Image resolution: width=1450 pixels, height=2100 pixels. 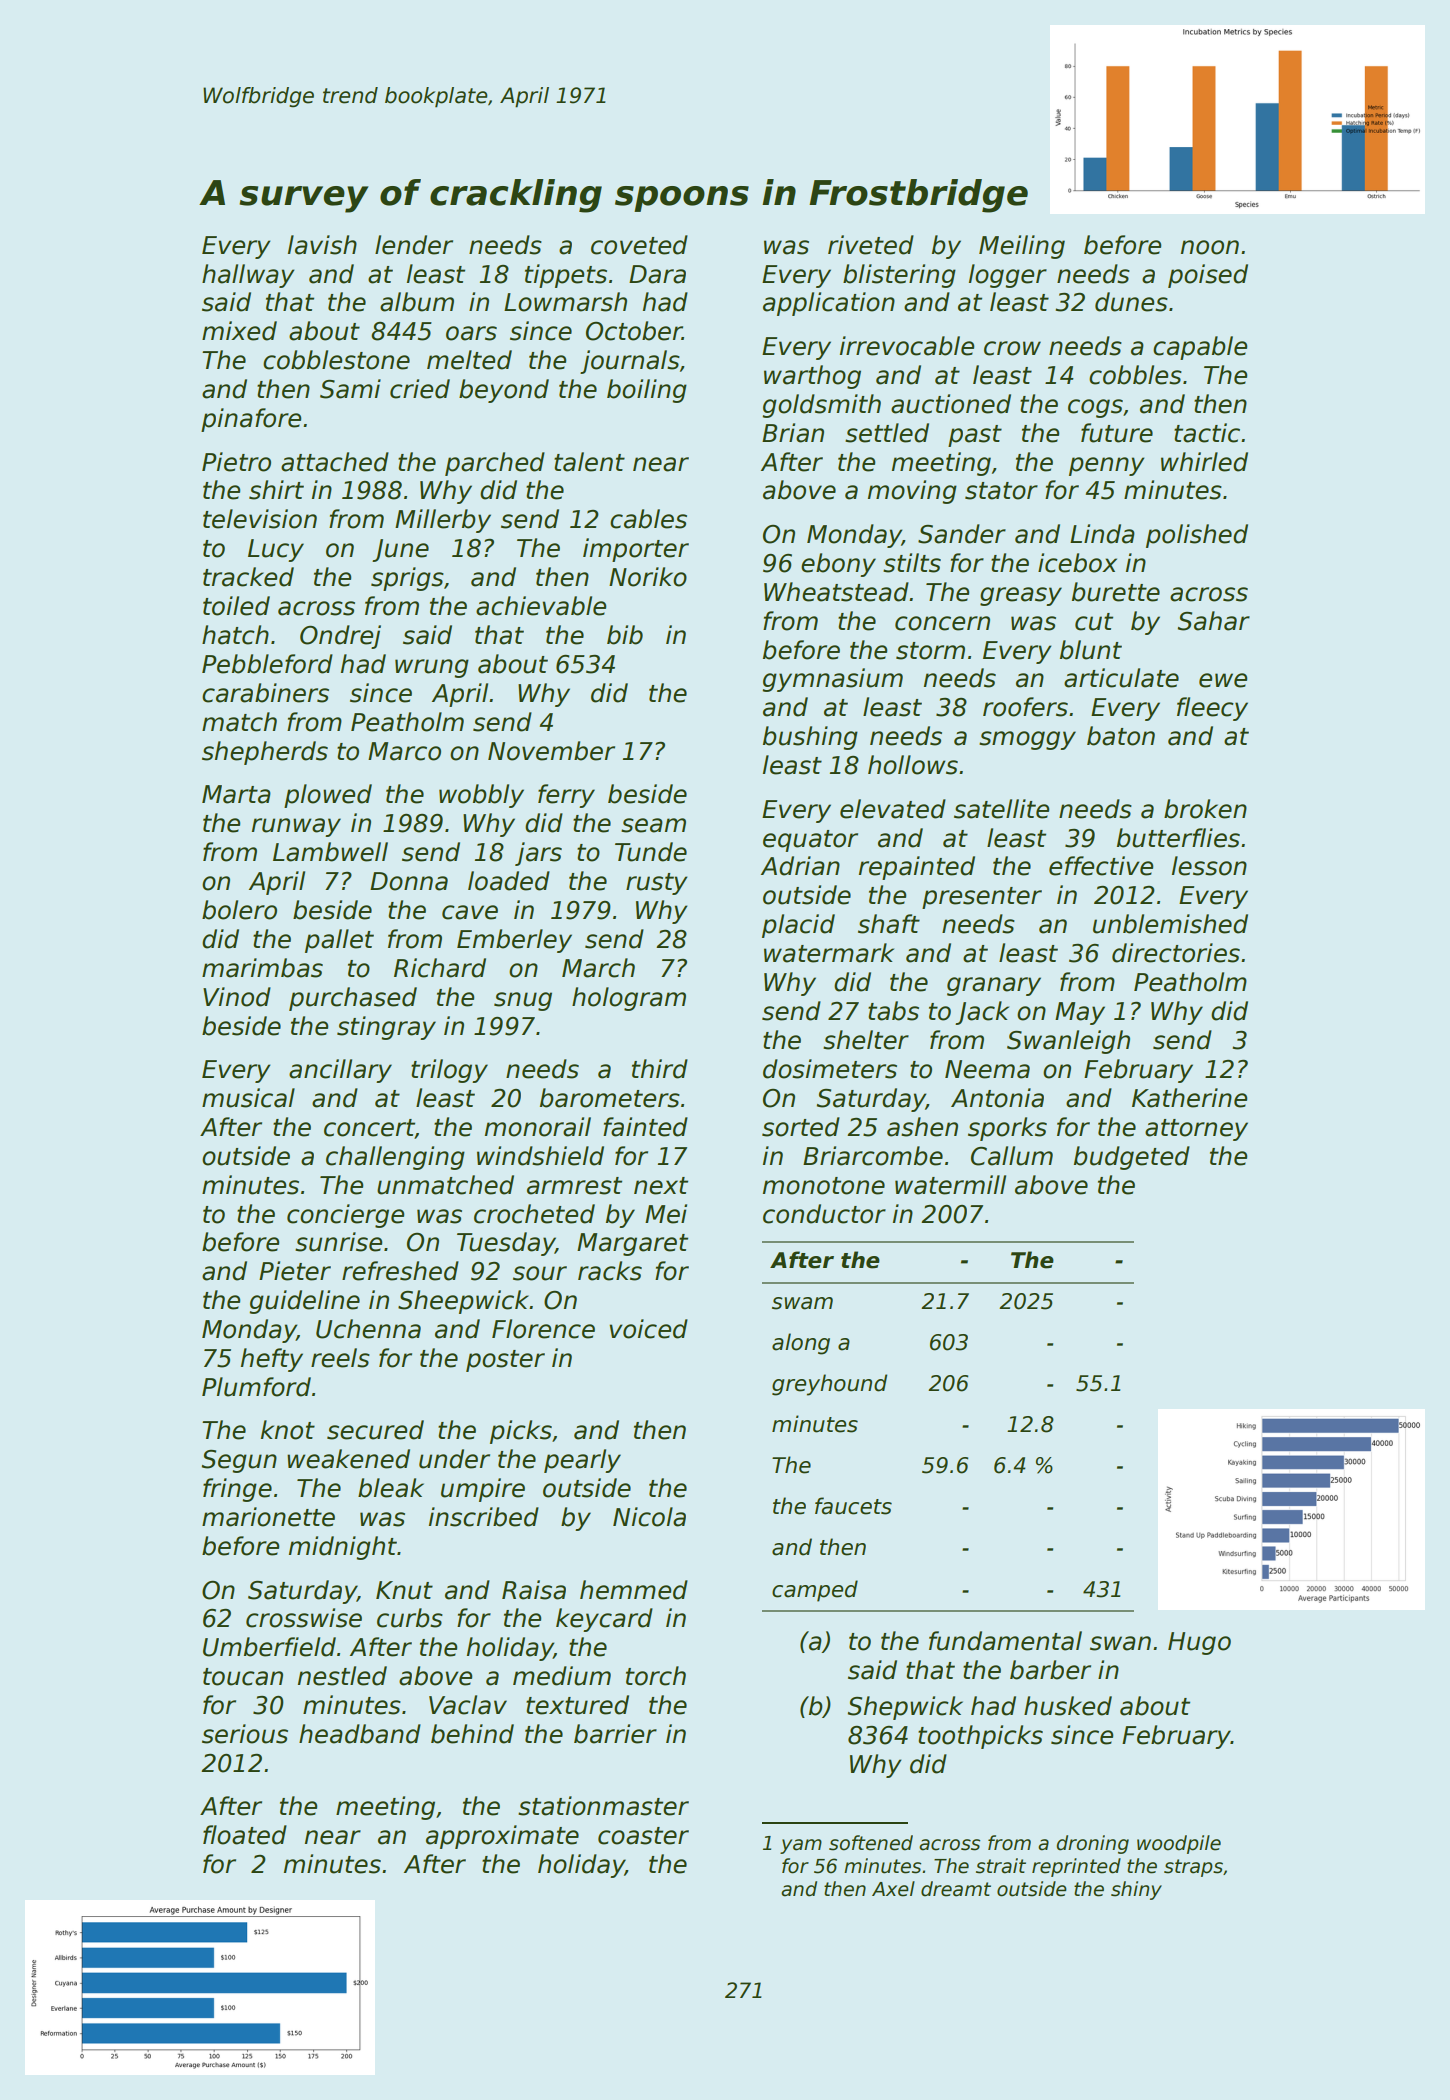 What do you see at coordinates (345, 1216) in the screenshot?
I see `concierge` at bounding box center [345, 1216].
